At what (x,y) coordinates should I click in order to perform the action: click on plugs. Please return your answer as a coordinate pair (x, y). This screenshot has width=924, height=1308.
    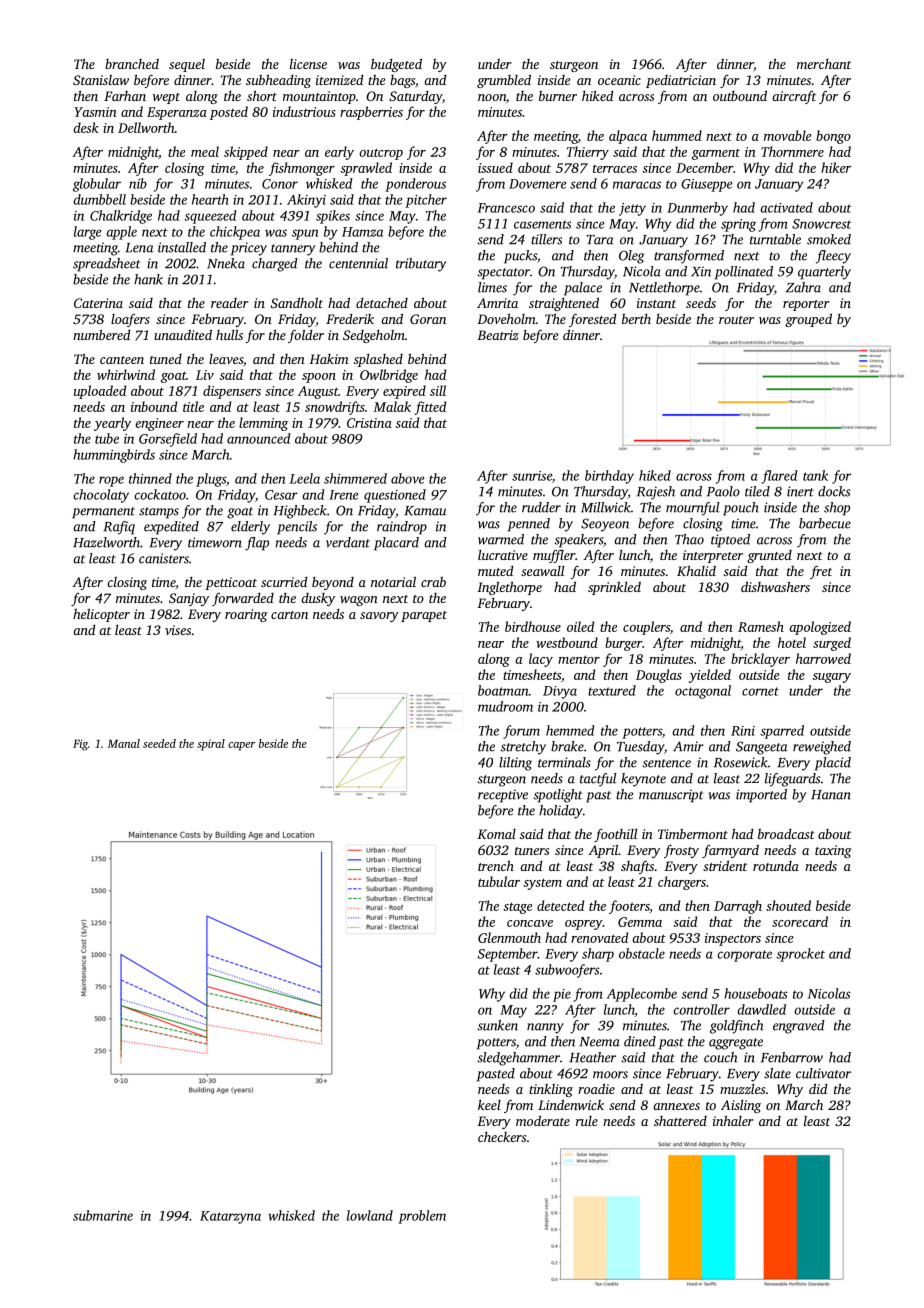
    Looking at the image, I should click on (211, 480).
